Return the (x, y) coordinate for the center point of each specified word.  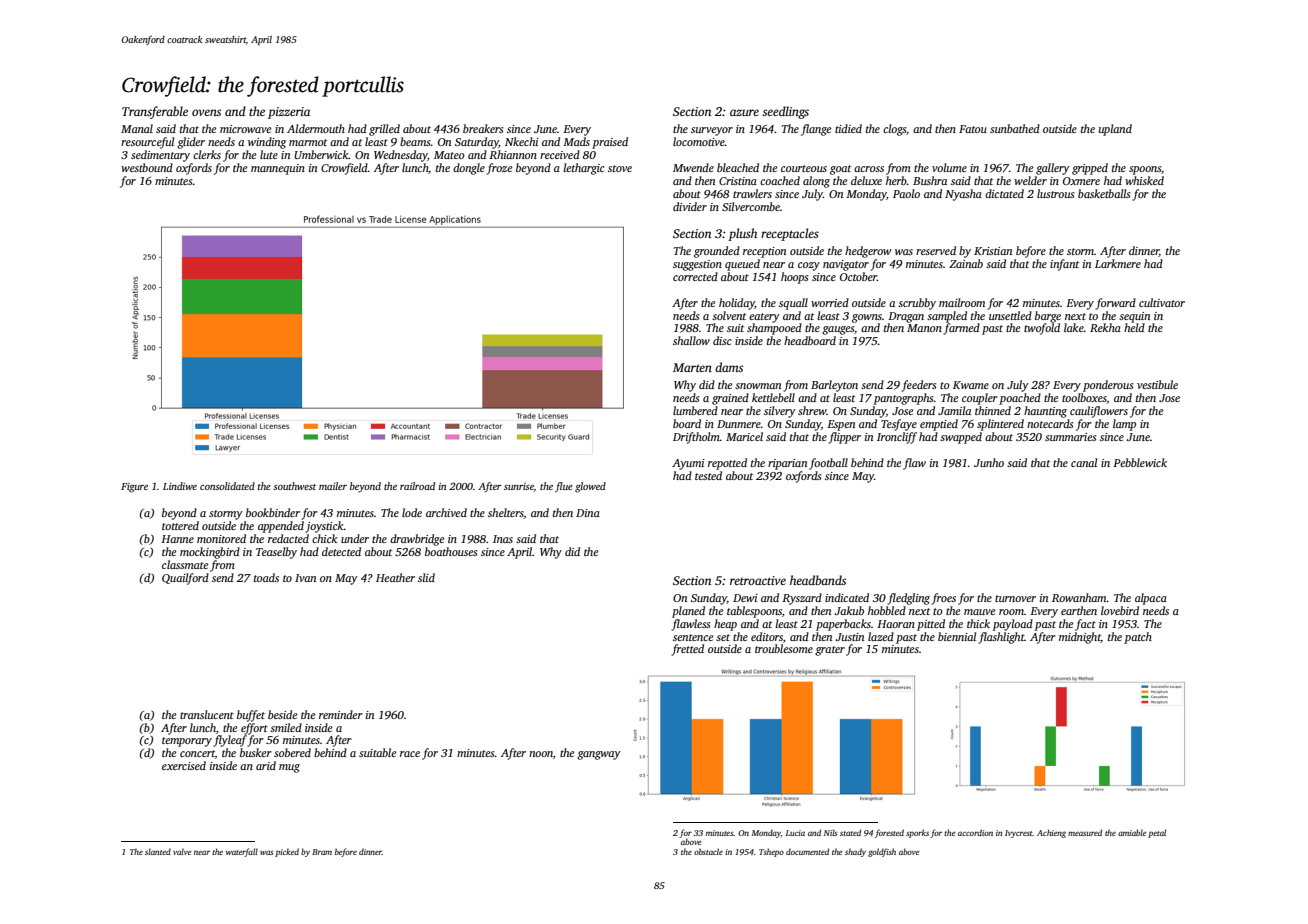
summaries (1070, 437)
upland (1115, 130)
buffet (251, 716)
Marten (692, 367)
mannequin (278, 169)
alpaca (1151, 599)
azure (744, 112)
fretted (687, 650)
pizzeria (289, 113)
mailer (333, 486)
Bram (322, 852)
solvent (729, 315)
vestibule (1157, 384)
